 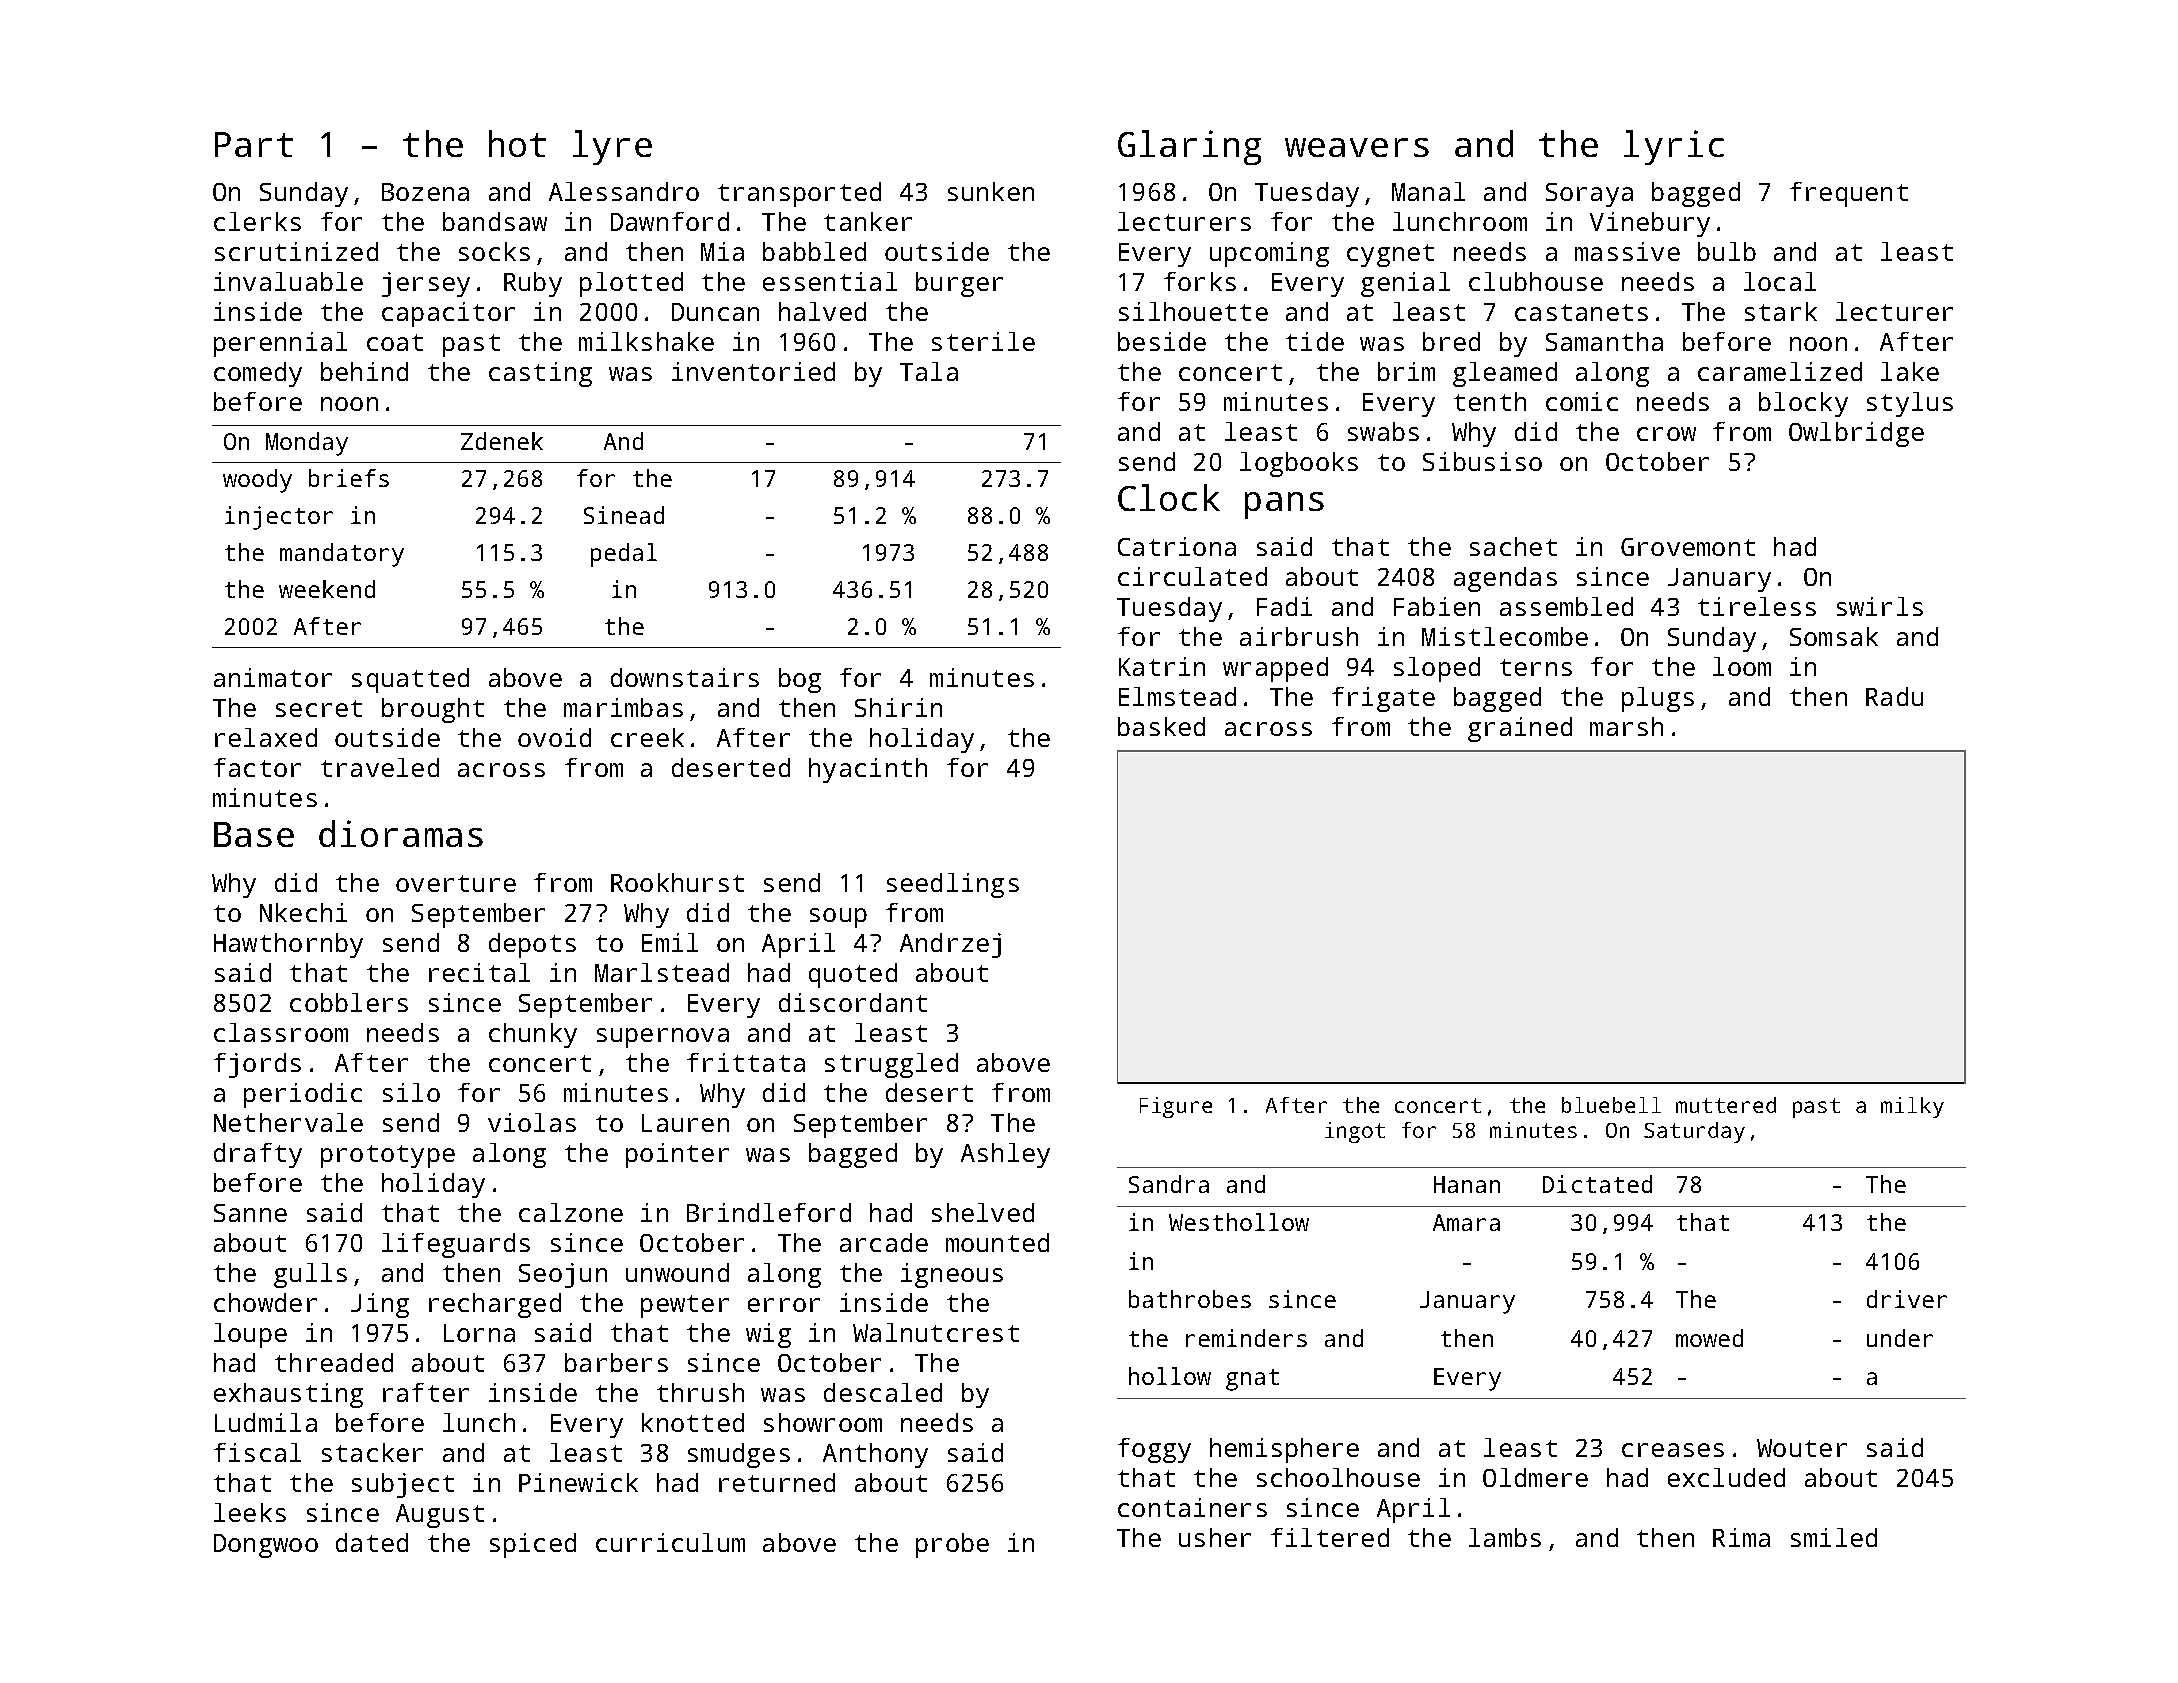 What do you see at coordinates (685, 677) in the screenshot?
I see `downstairs` at bounding box center [685, 677].
